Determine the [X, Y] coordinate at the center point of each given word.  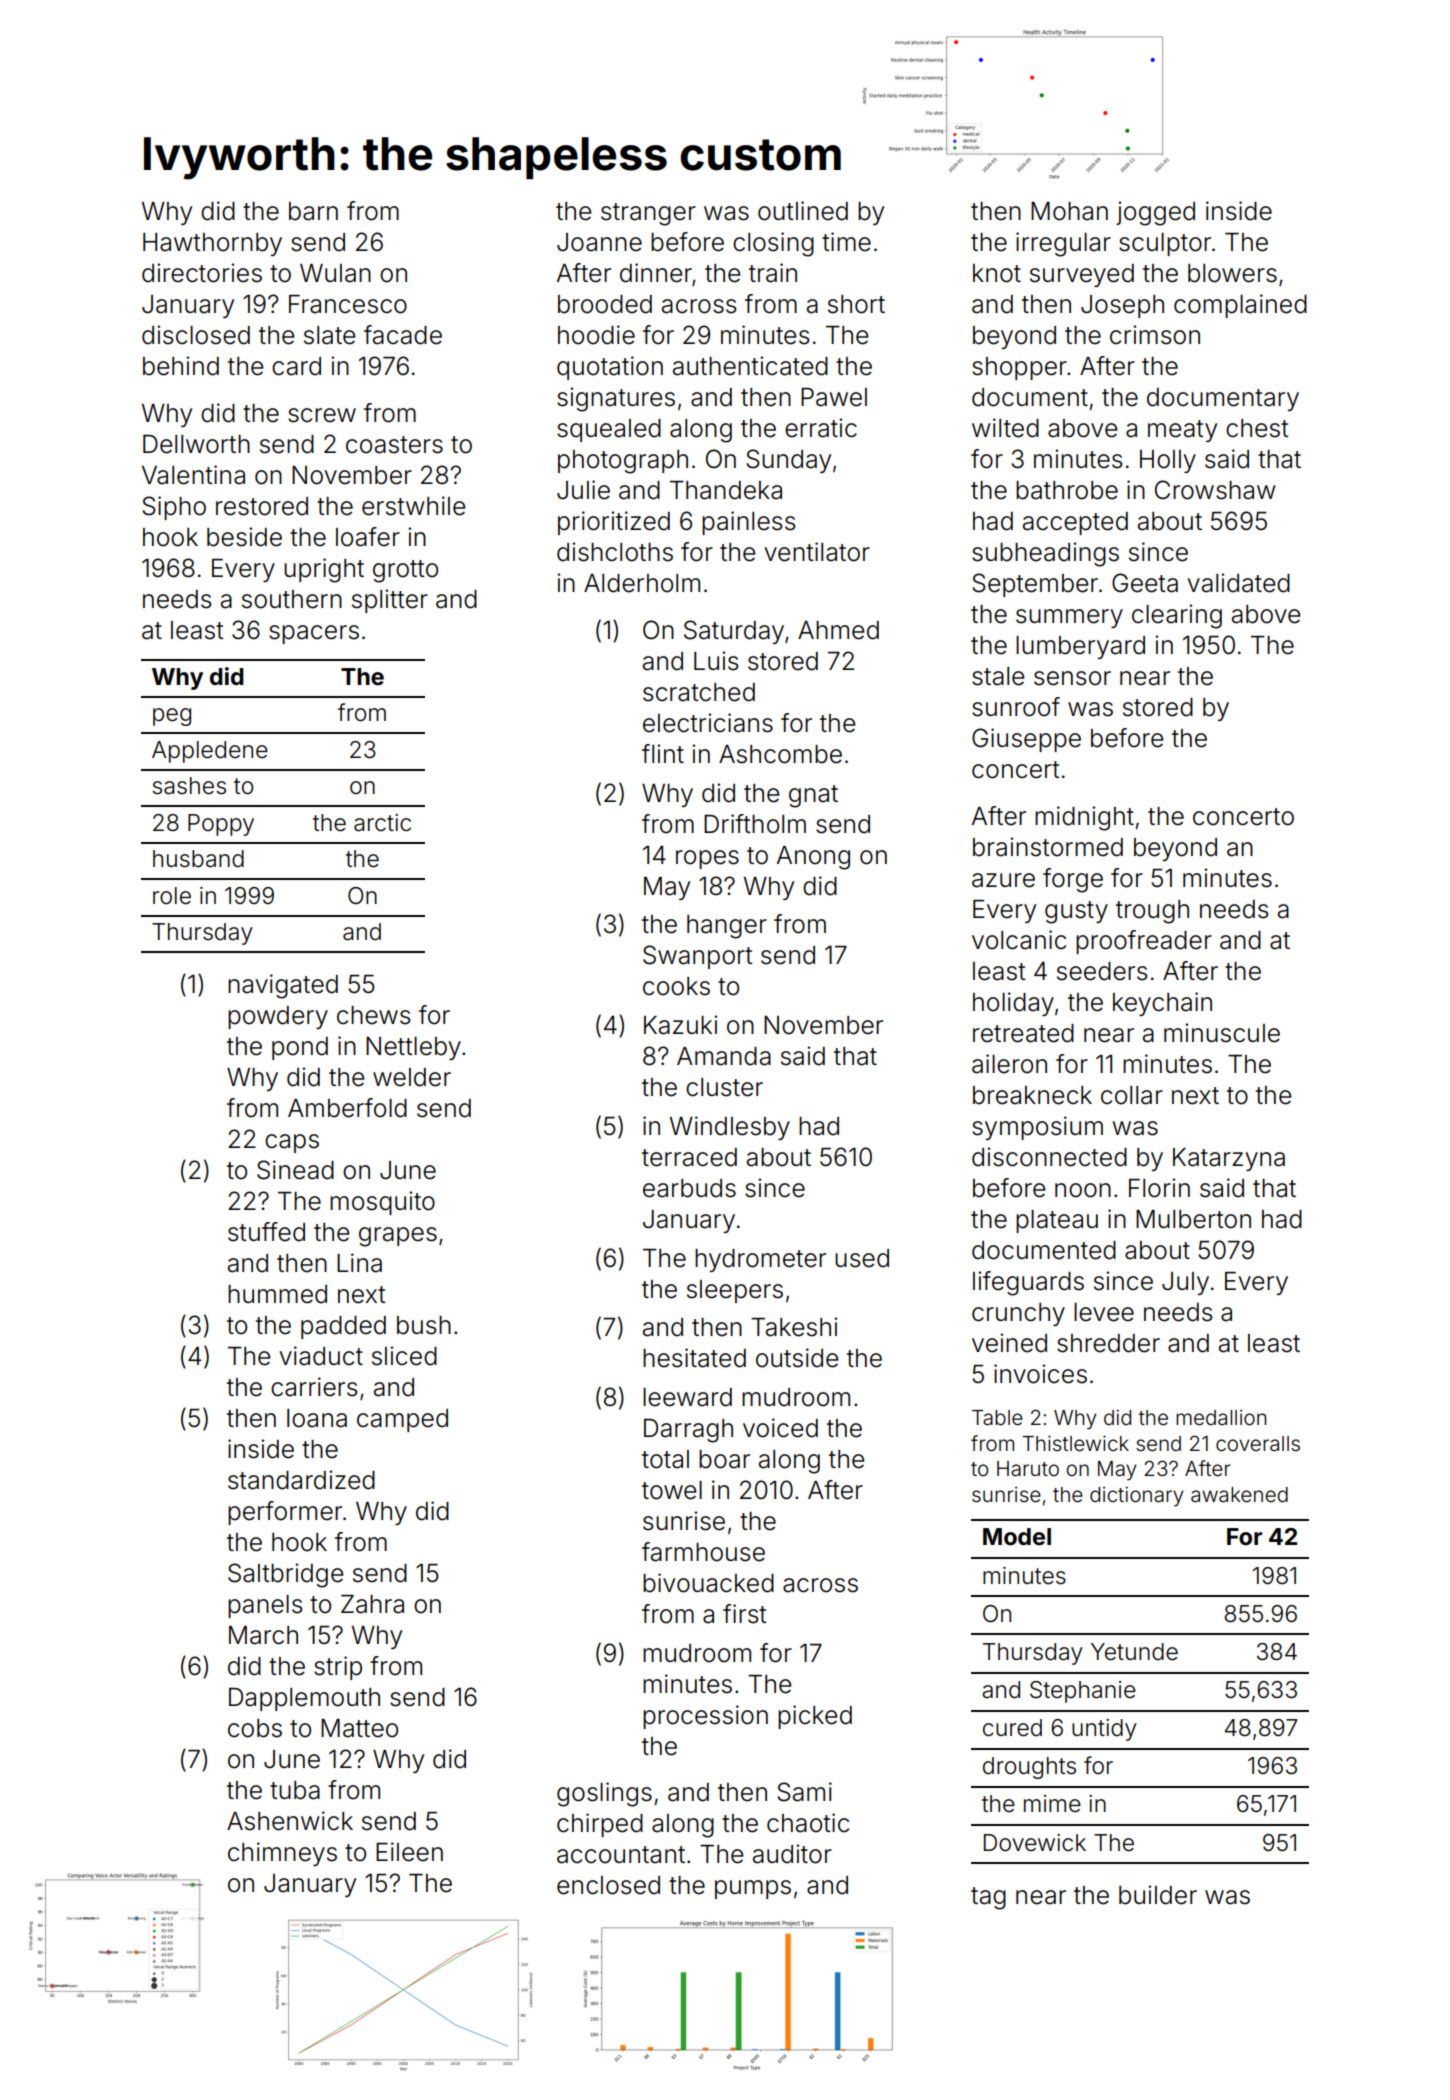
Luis [716, 661]
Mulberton [1193, 1219]
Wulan [335, 273]
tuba [295, 1790]
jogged [1155, 213]
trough [1152, 912]
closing [773, 244]
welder [412, 1077]
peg [172, 717]
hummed [277, 1294]
